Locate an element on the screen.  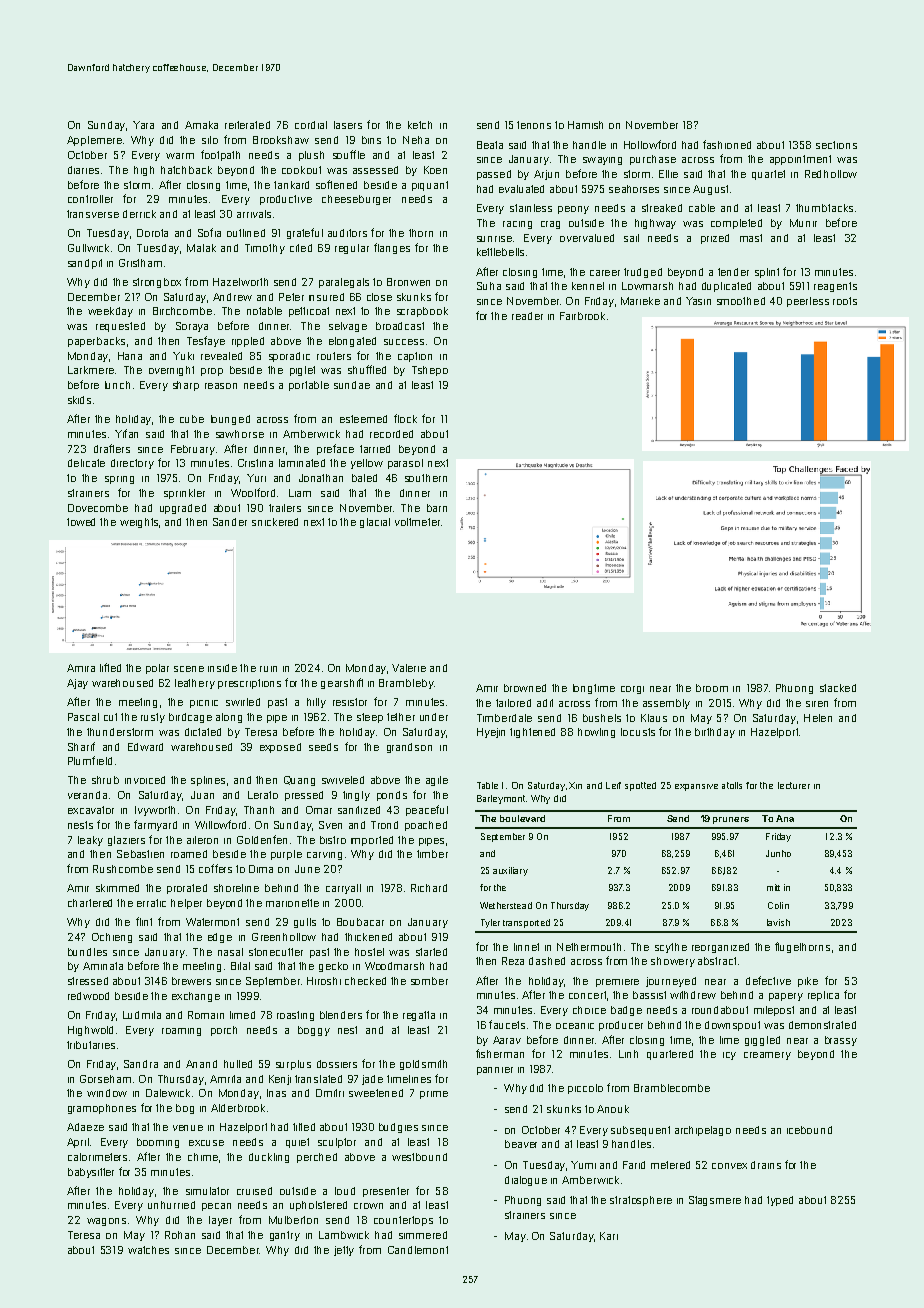
watches is located at coordinates (148, 1250).
